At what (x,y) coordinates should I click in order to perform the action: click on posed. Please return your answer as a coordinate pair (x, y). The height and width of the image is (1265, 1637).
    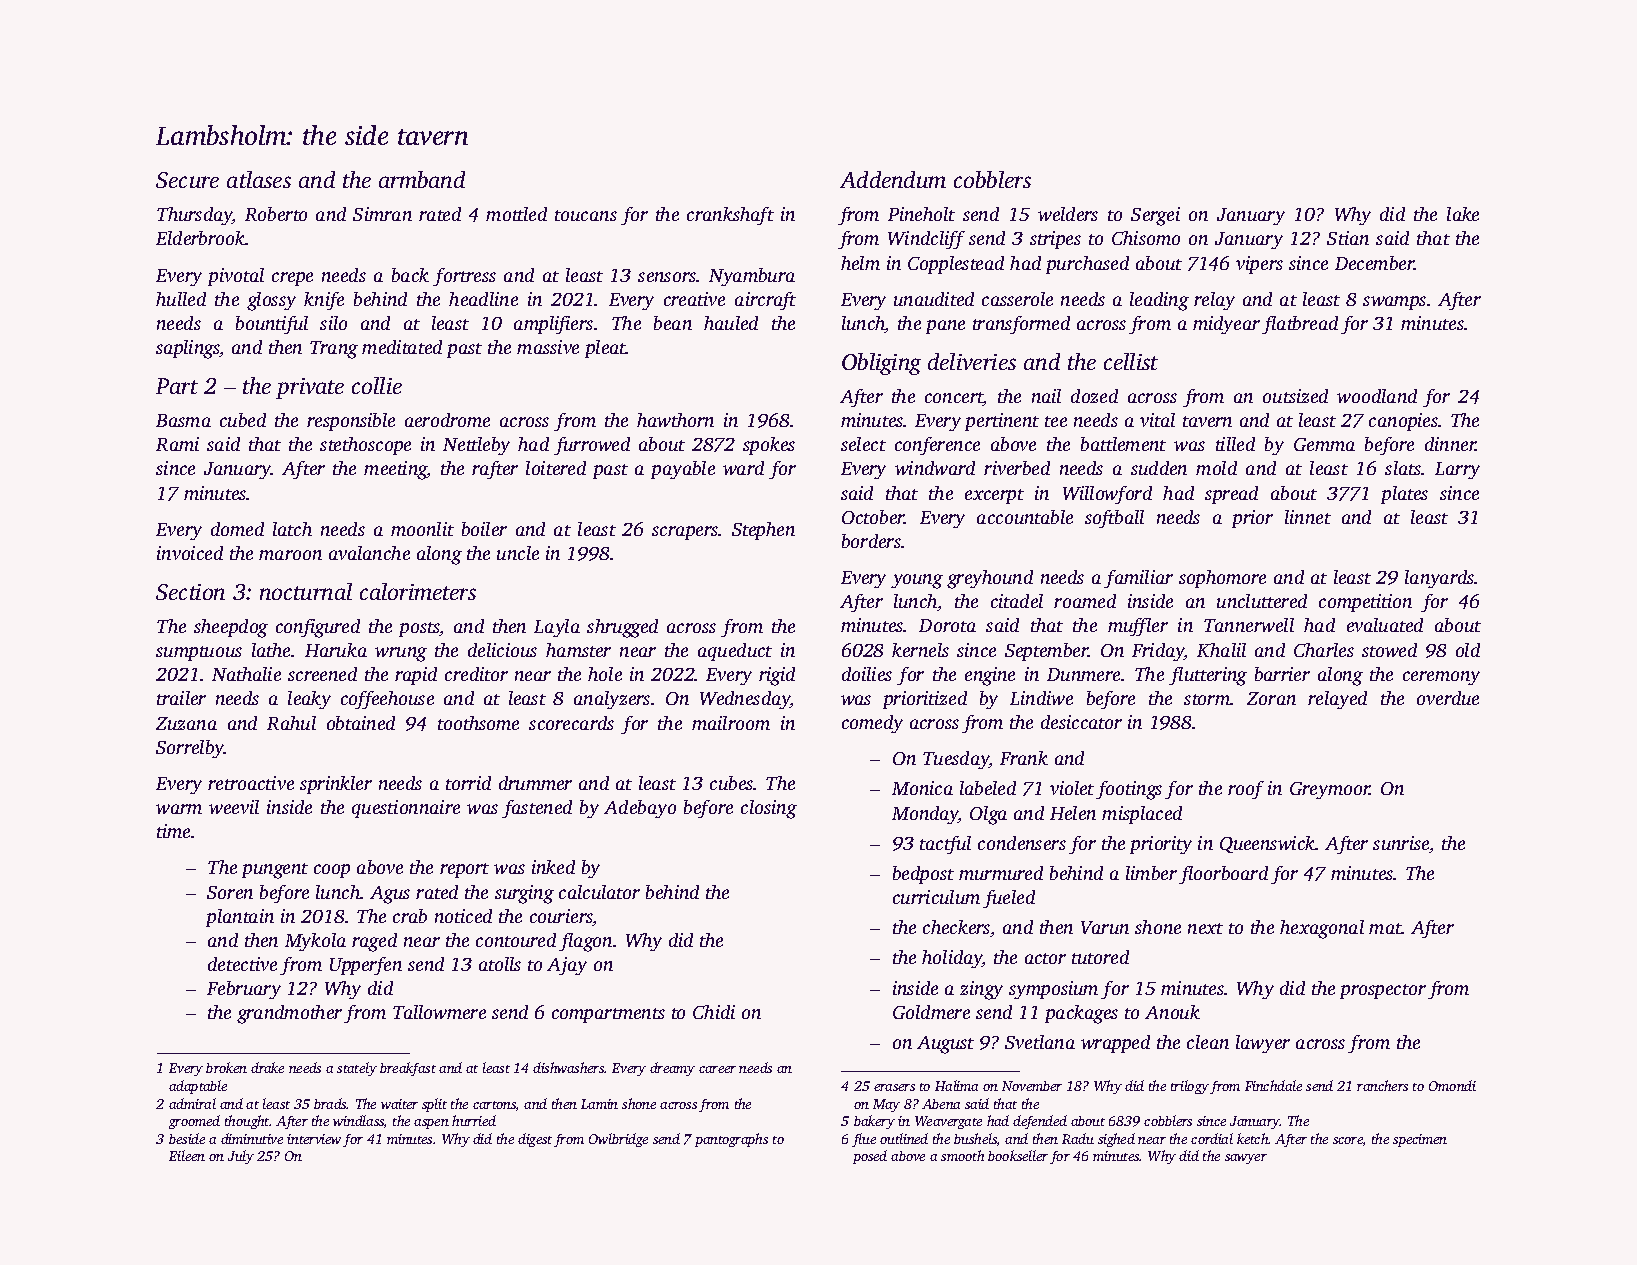
    Looking at the image, I should click on (870, 1157).
